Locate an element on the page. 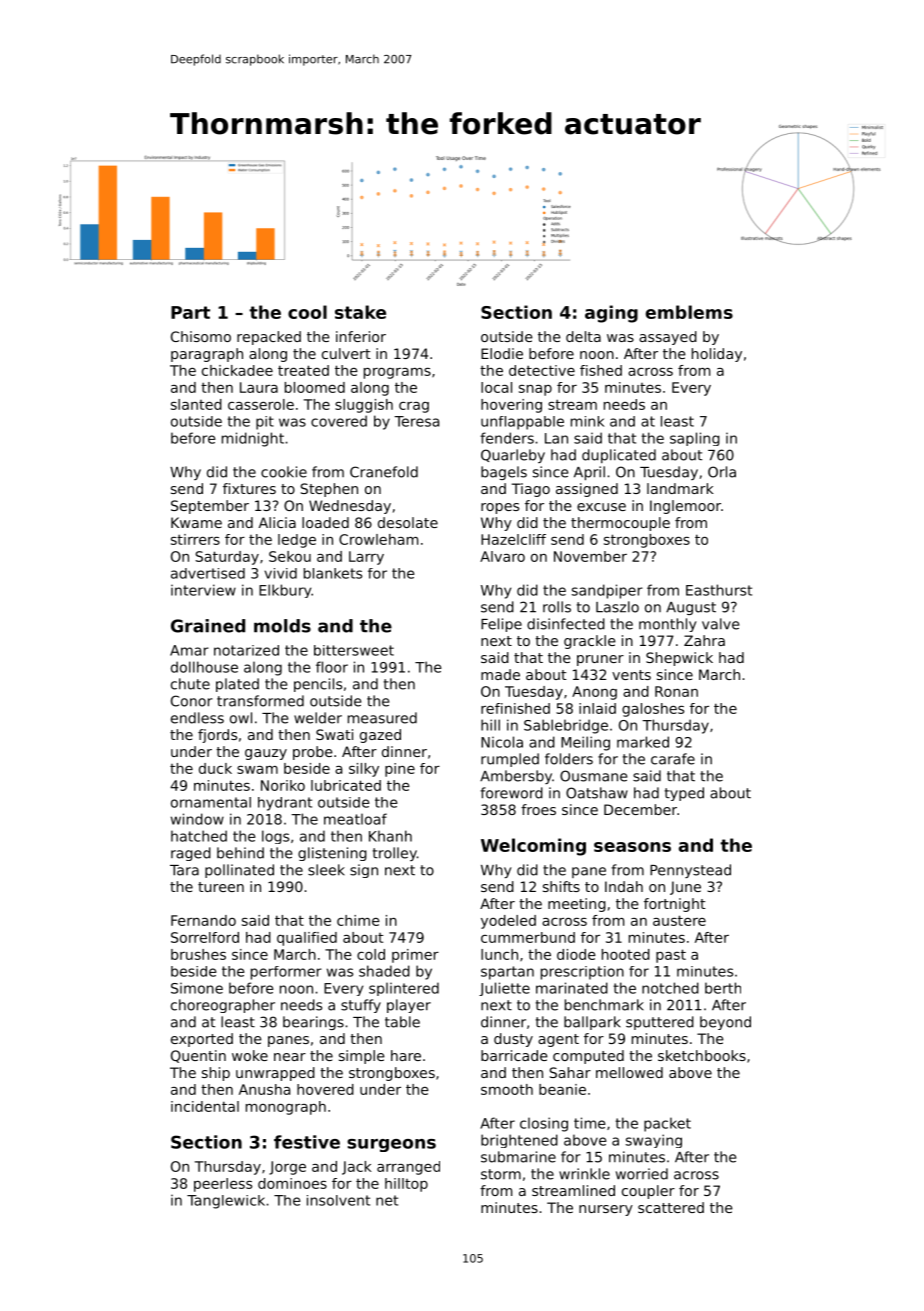 This page has width=924, height=1311. emblems is located at coordinates (689, 312).
